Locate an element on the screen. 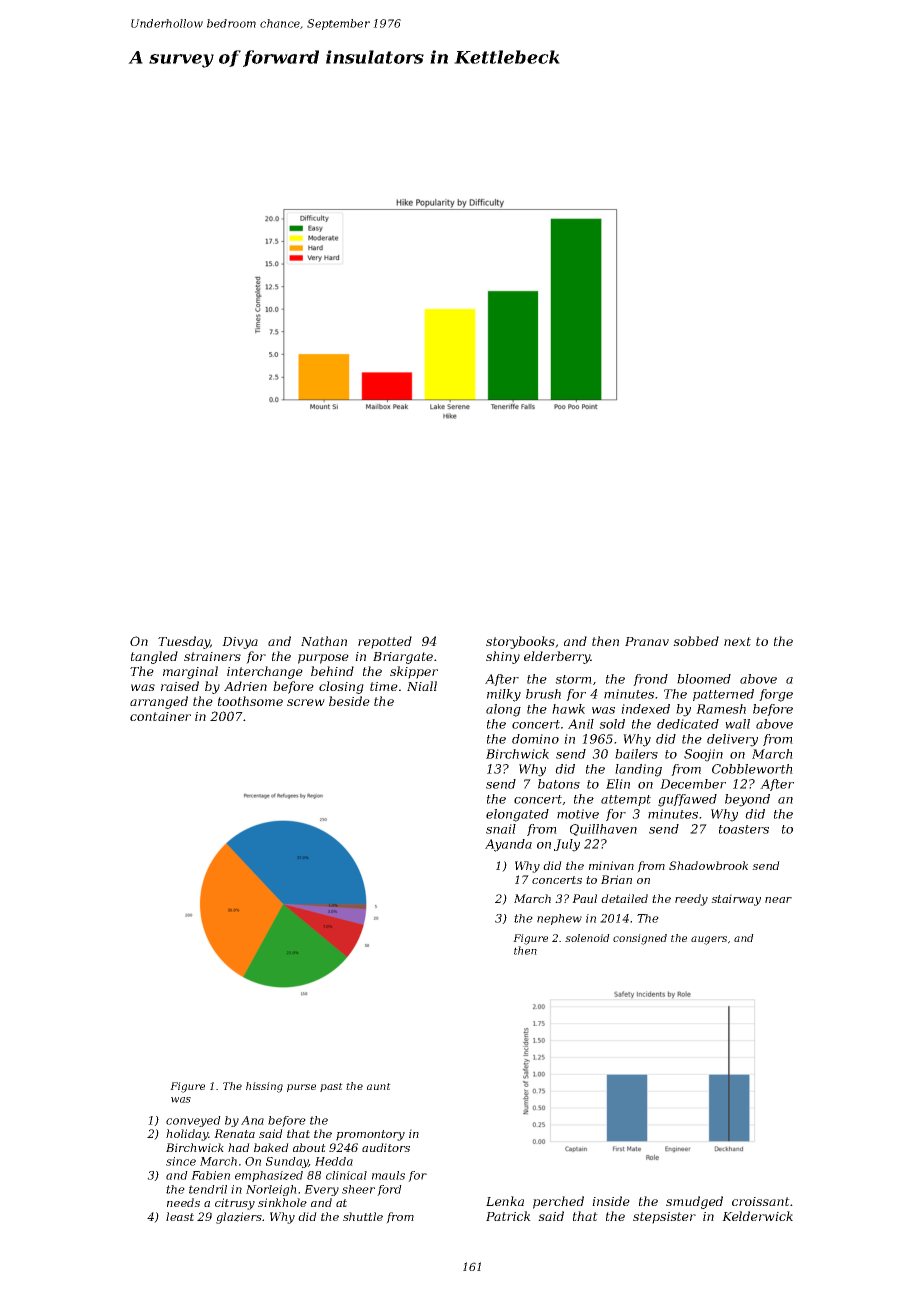  toothsome is located at coordinates (250, 701).
